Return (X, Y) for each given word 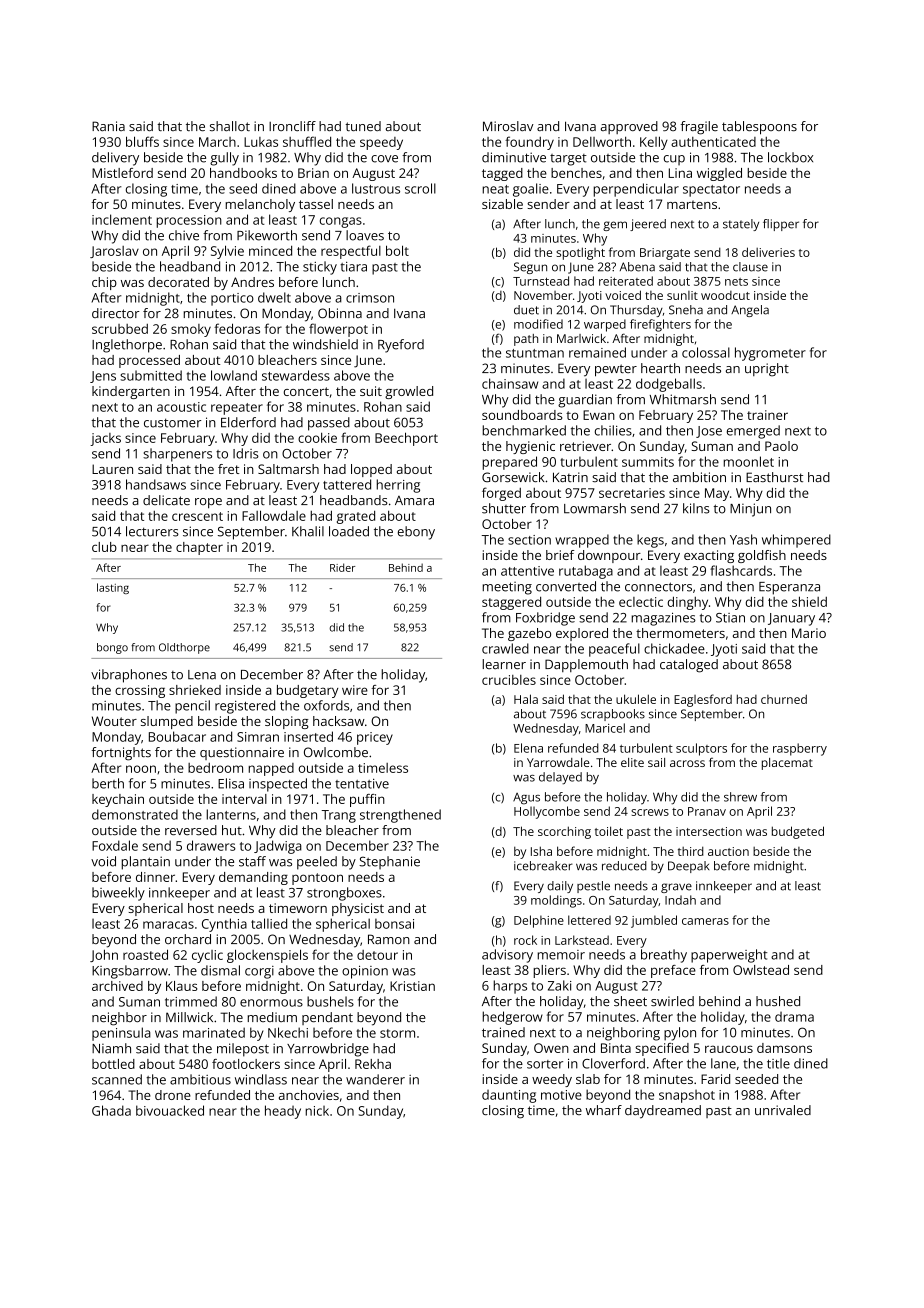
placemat (787, 764)
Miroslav (508, 126)
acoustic (181, 407)
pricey (375, 738)
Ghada (111, 1110)
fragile (699, 128)
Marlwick (581, 338)
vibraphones (129, 676)
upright (767, 370)
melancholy (260, 205)
